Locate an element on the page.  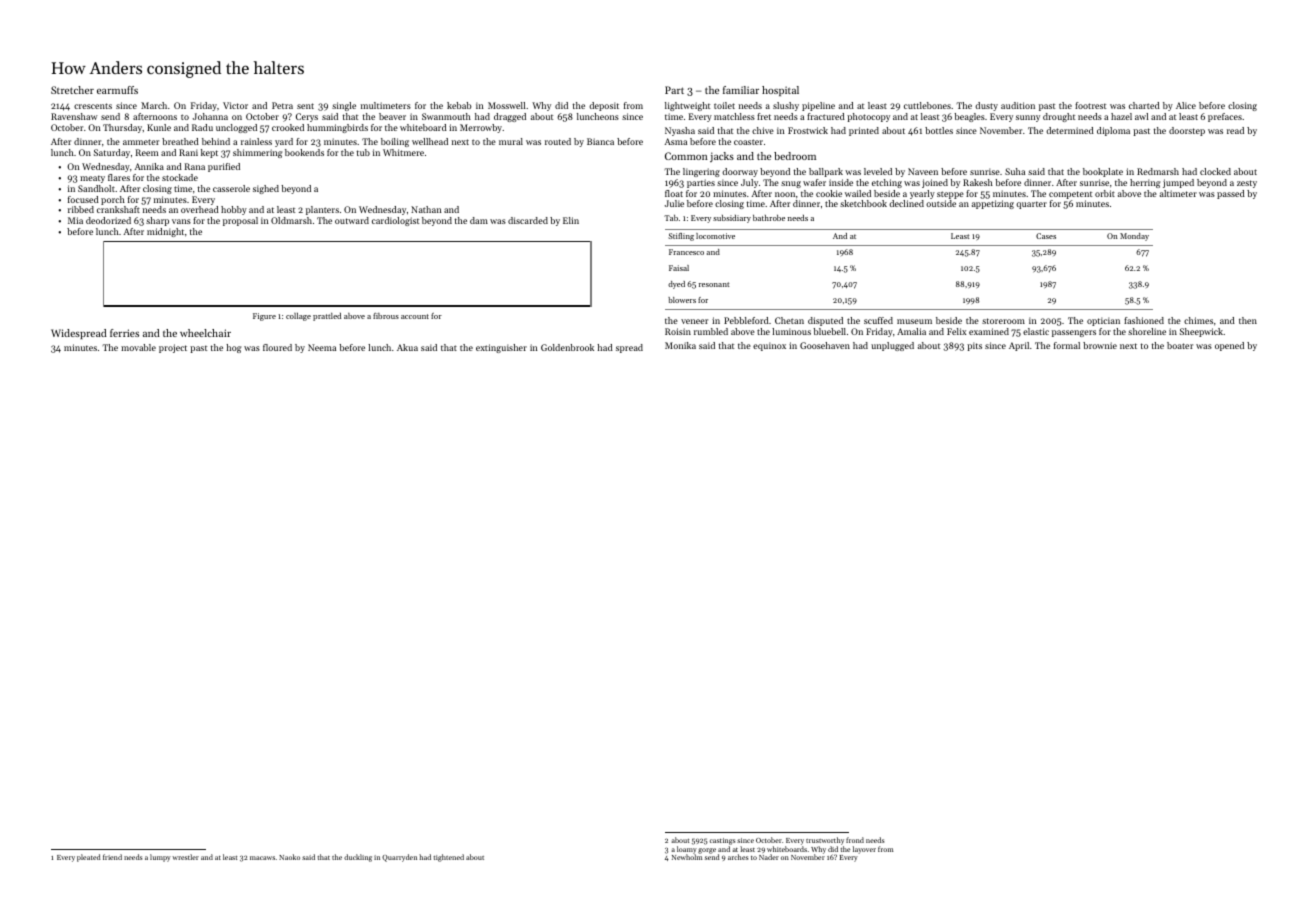
project is located at coordinates (173, 348).
